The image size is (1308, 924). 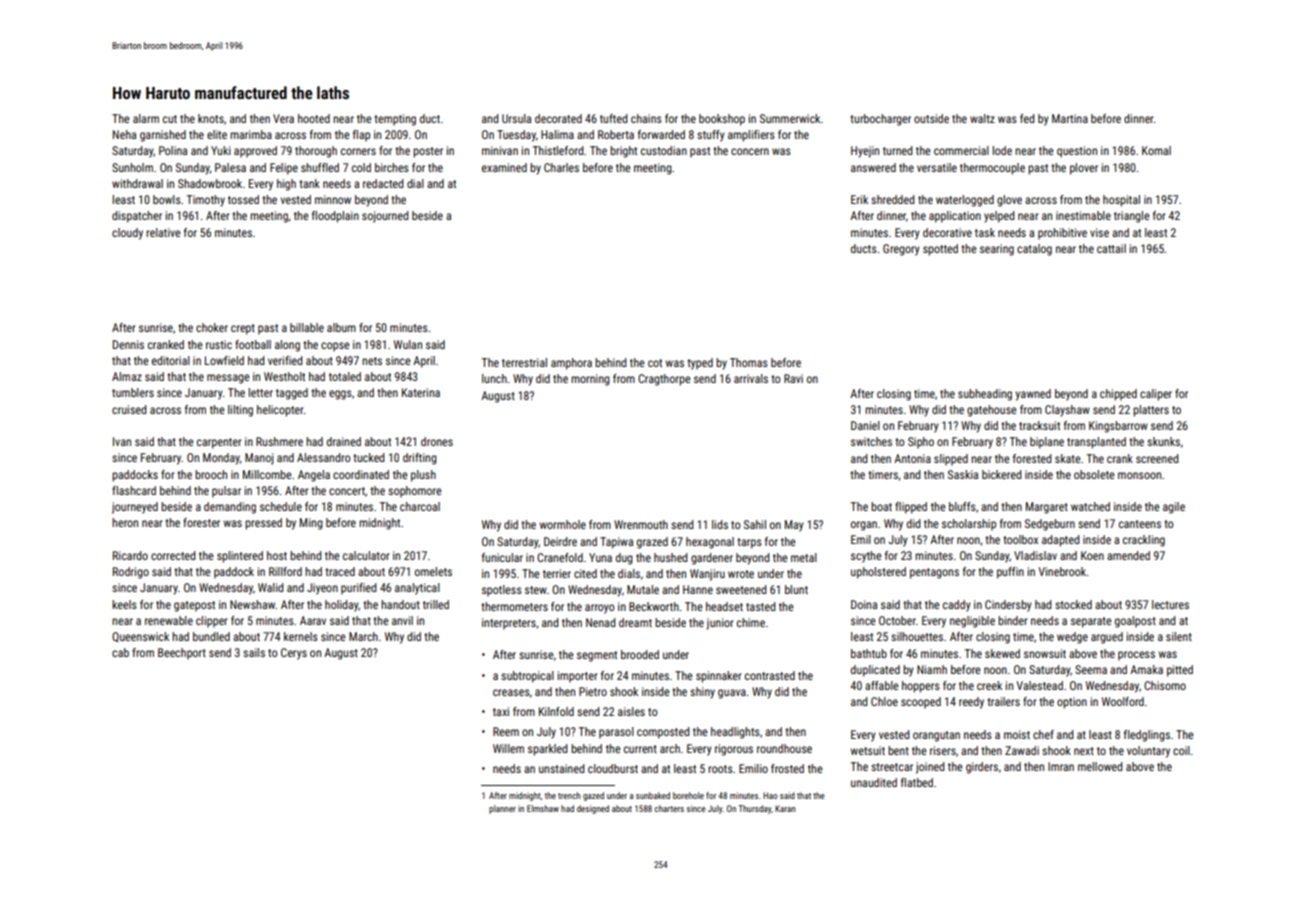 I want to click on corrected, so click(x=173, y=555).
